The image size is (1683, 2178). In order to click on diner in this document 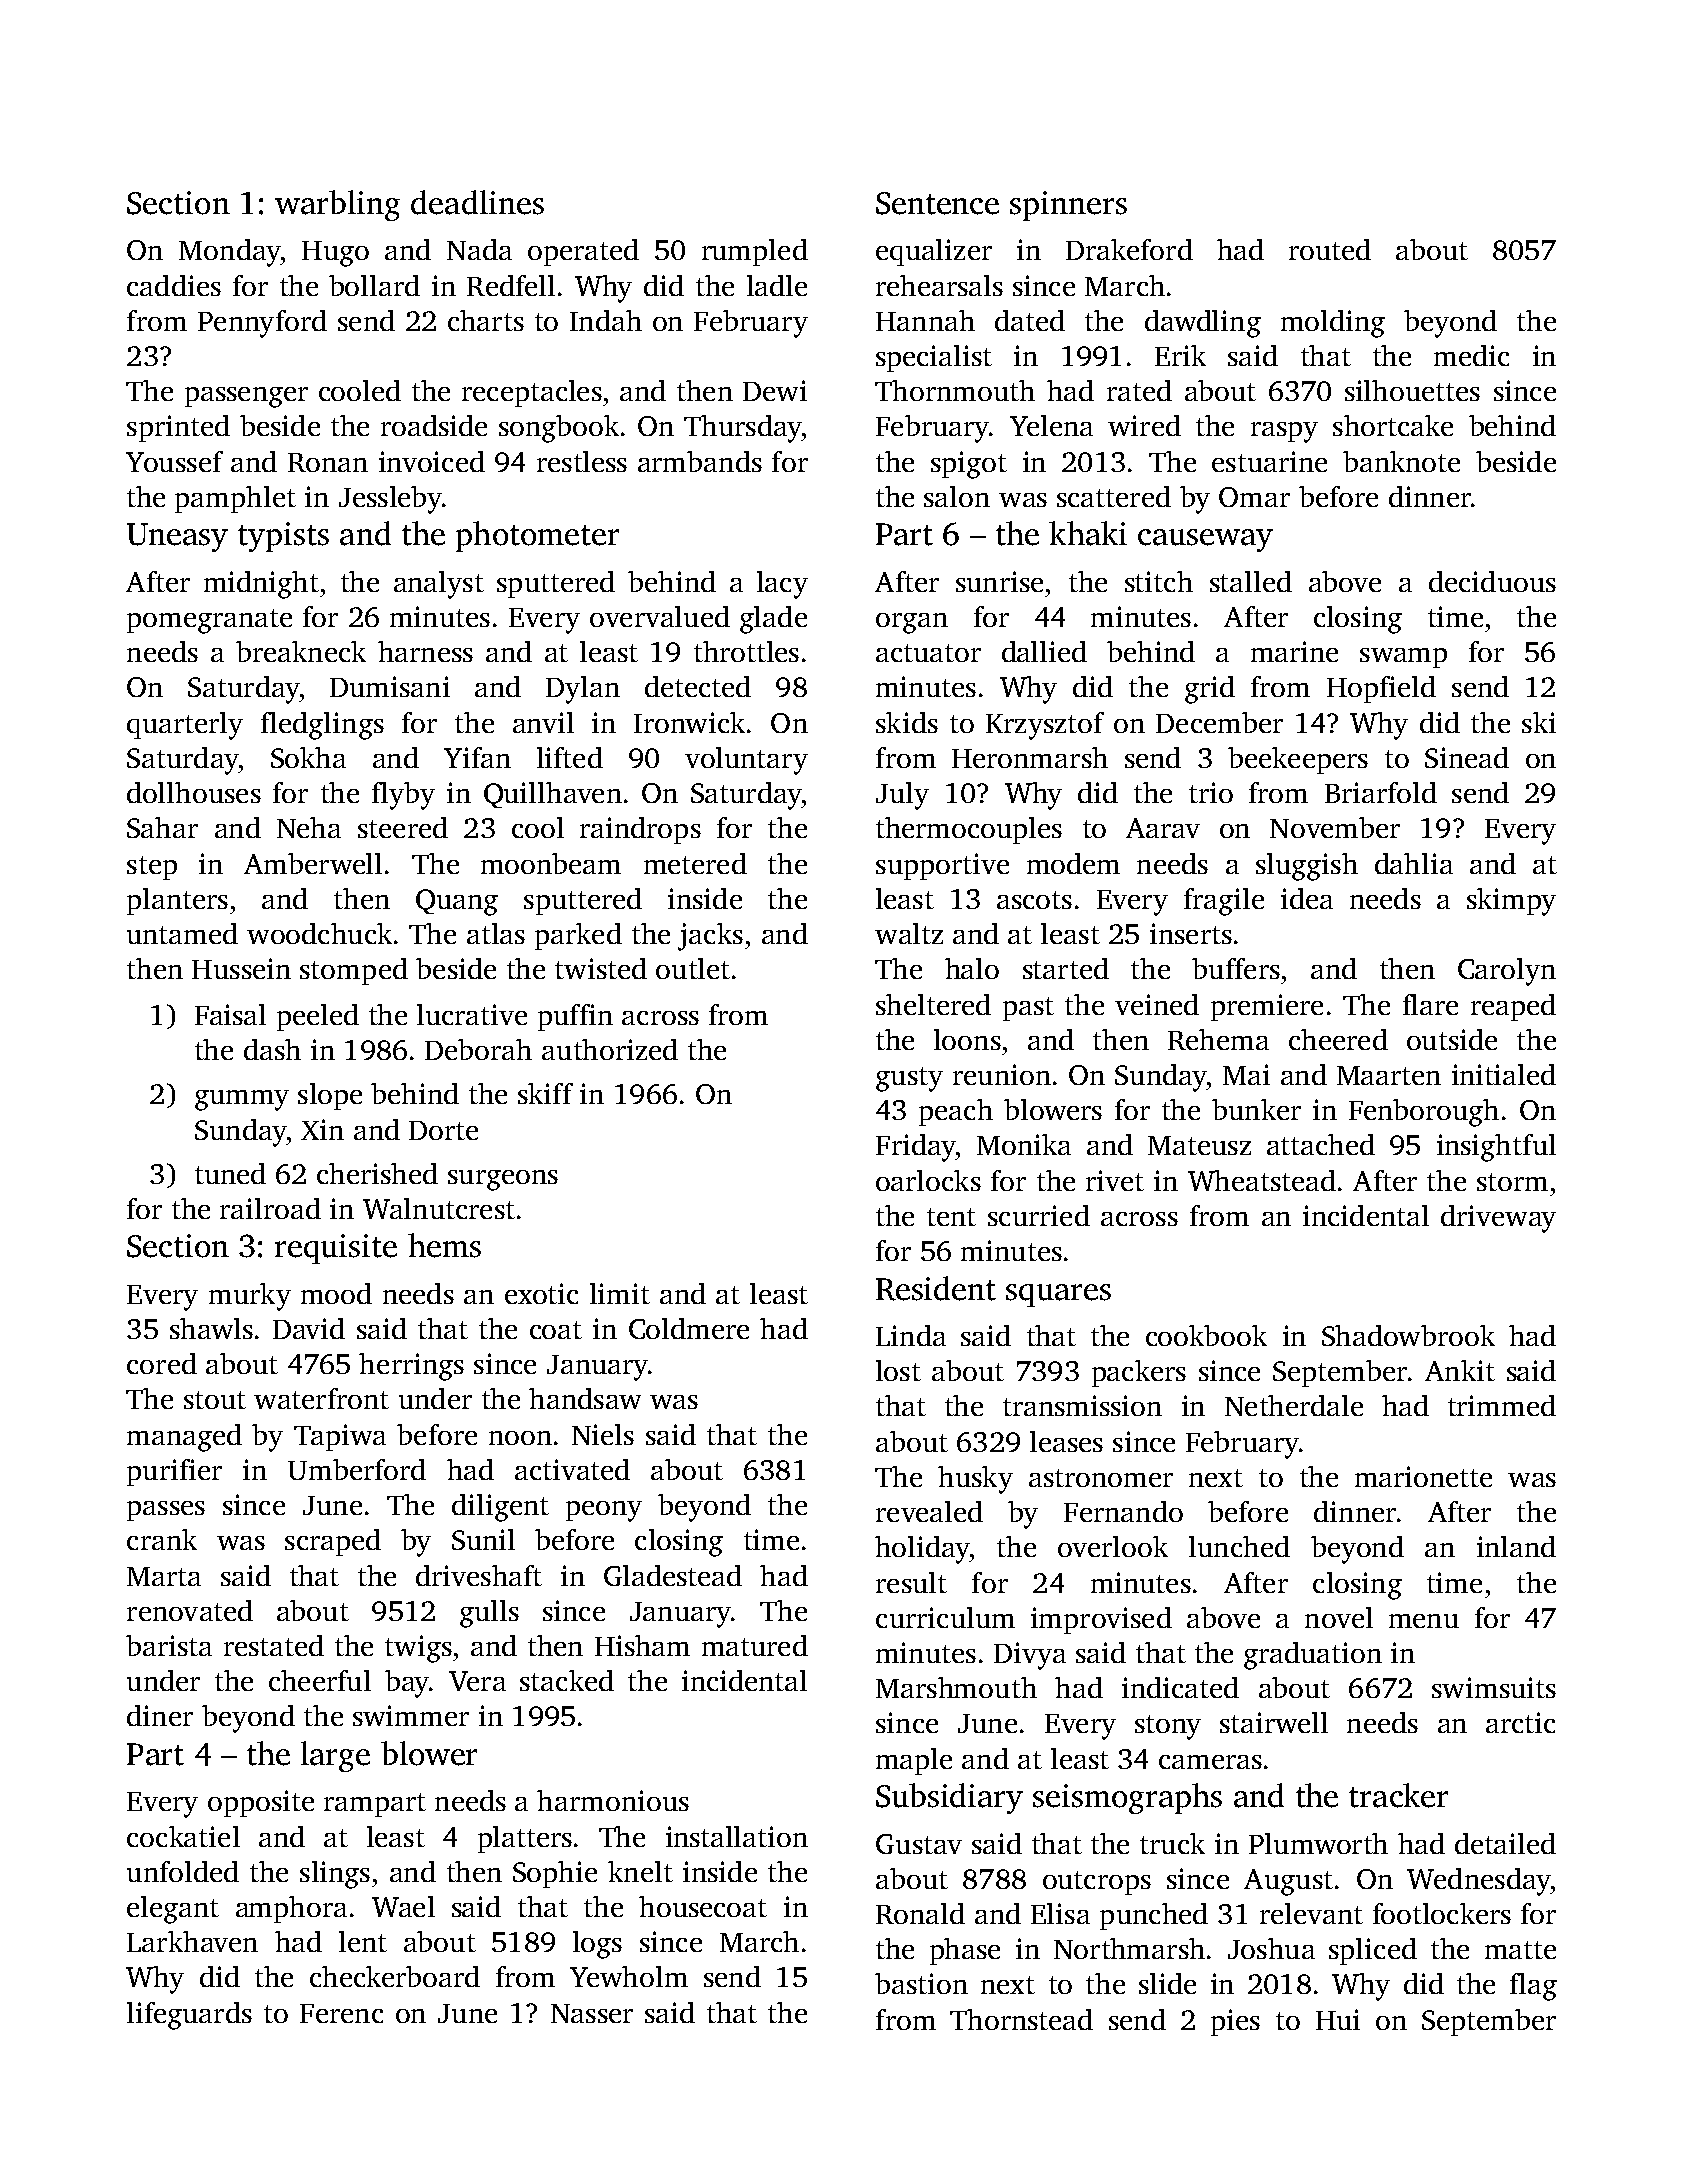, I will do `click(160, 1715)`.
